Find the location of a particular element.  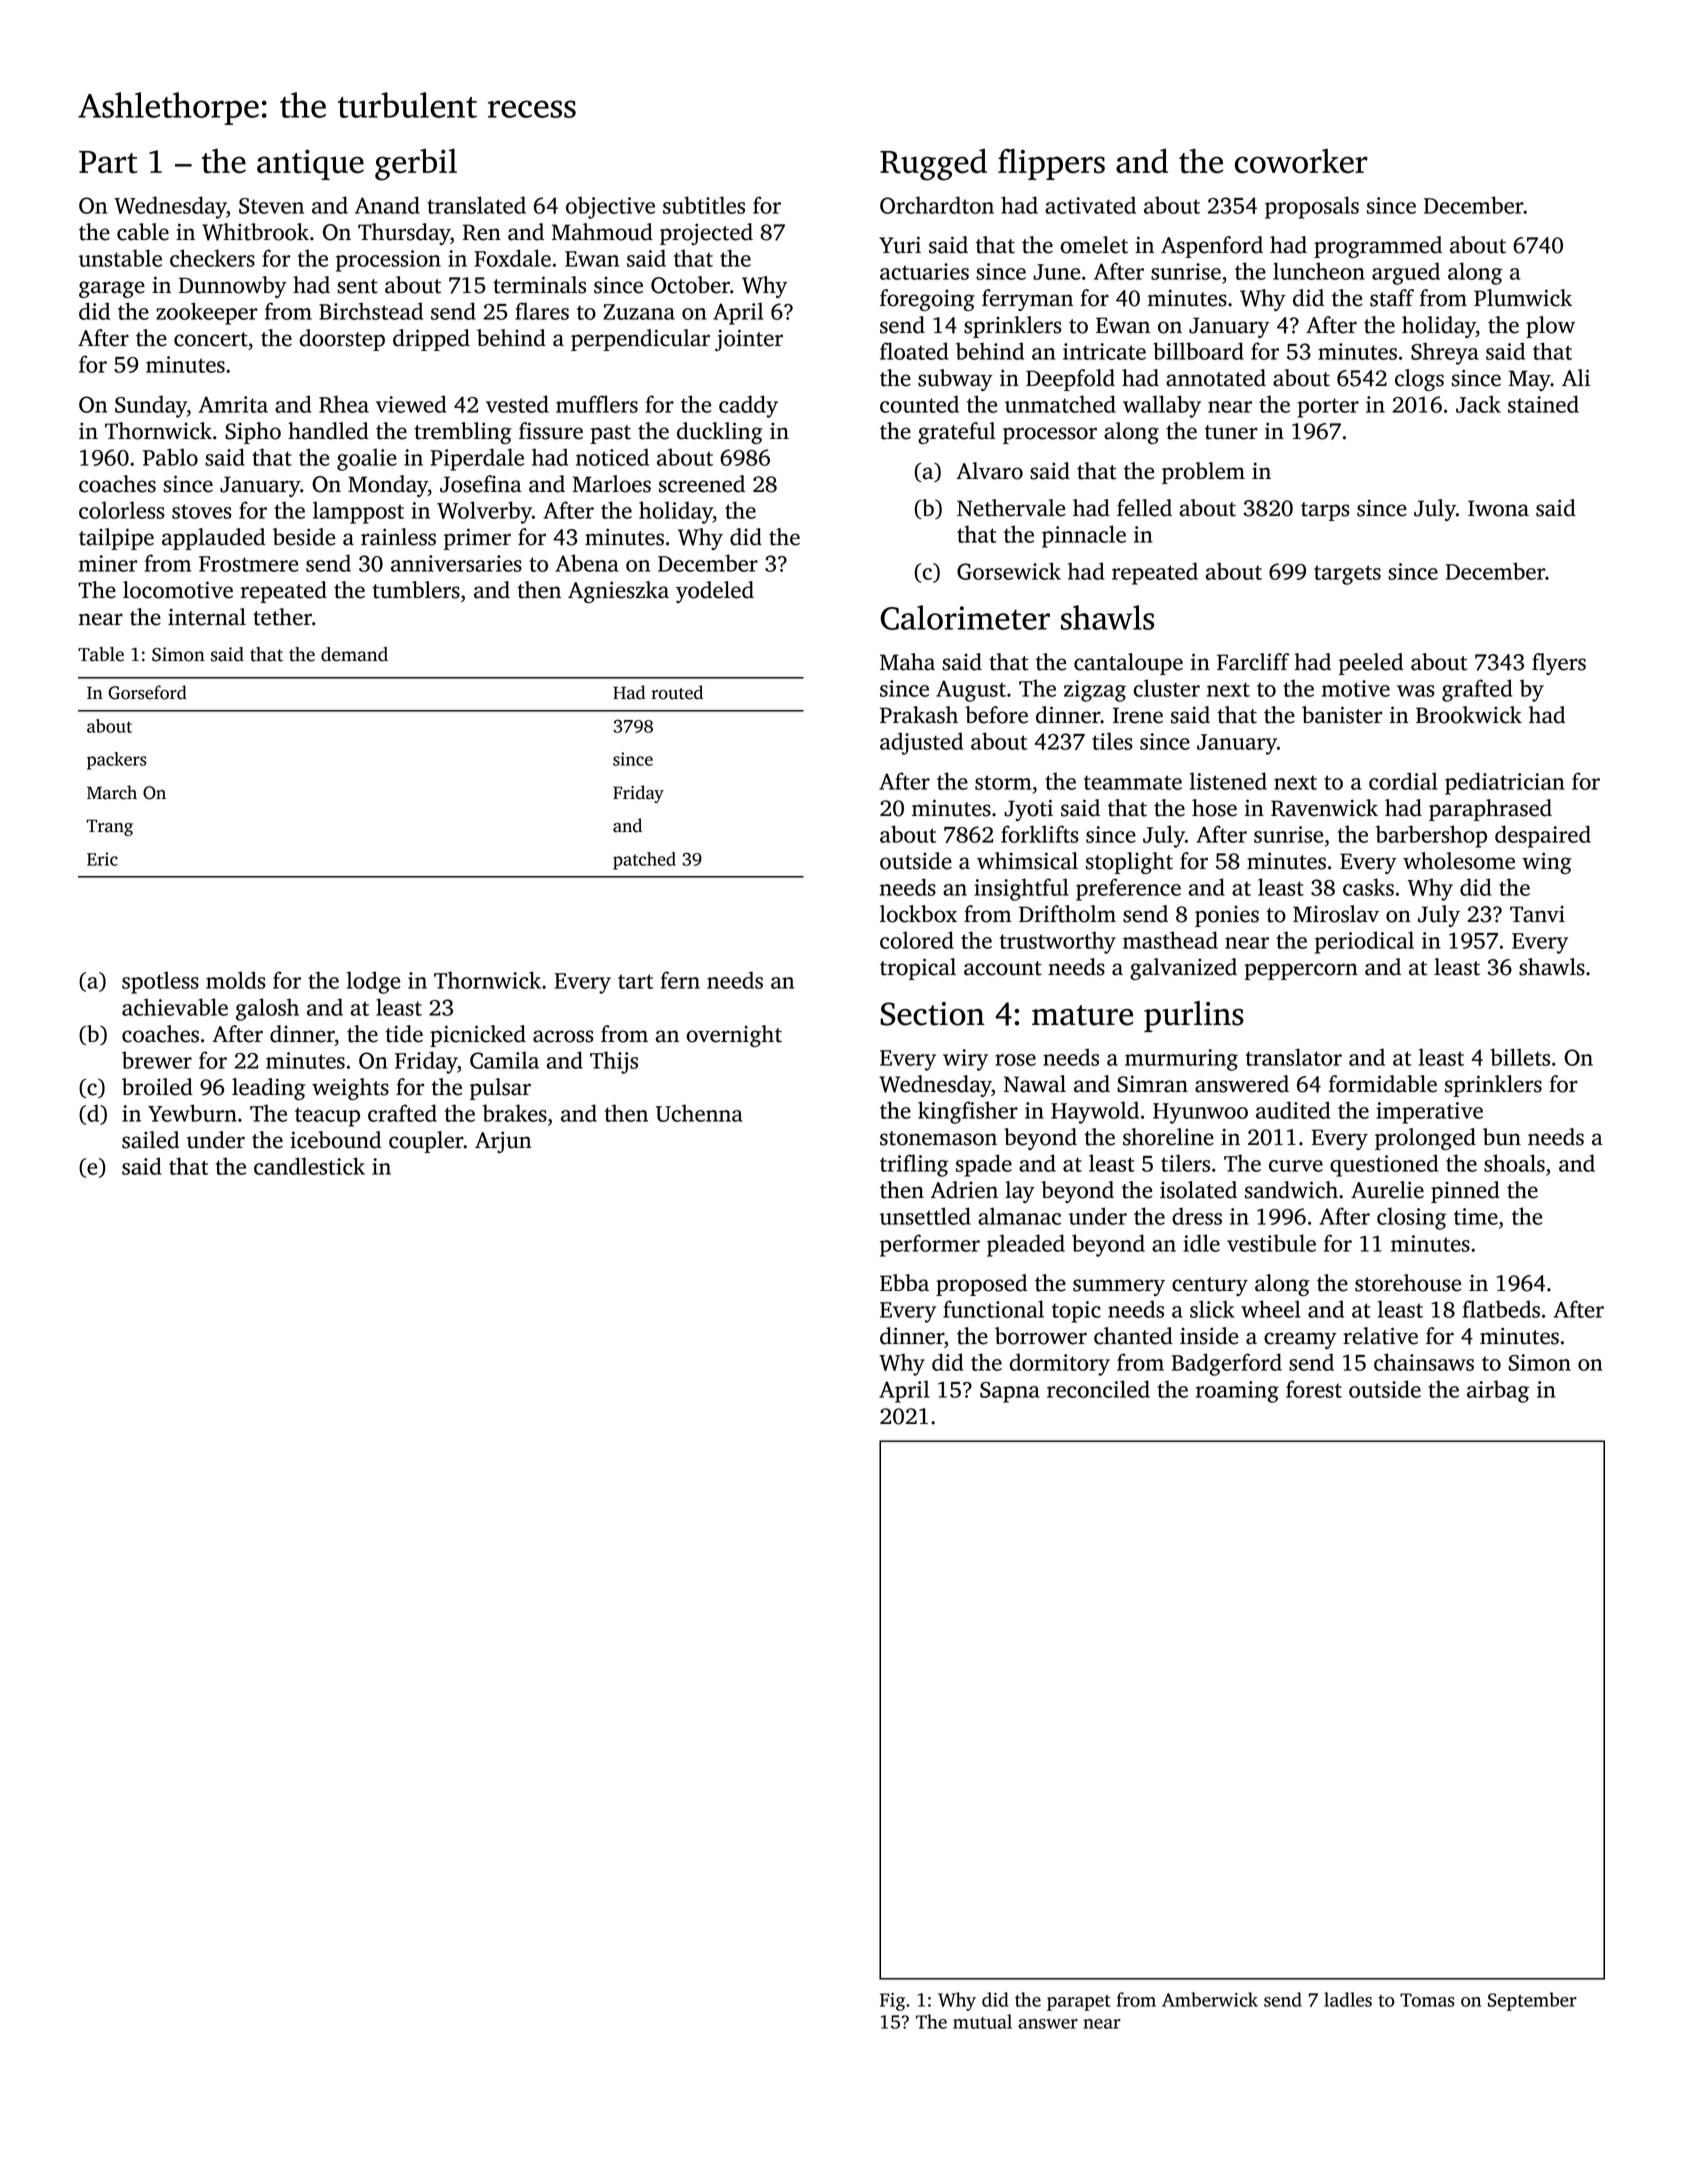

coworker is located at coordinates (1301, 161).
